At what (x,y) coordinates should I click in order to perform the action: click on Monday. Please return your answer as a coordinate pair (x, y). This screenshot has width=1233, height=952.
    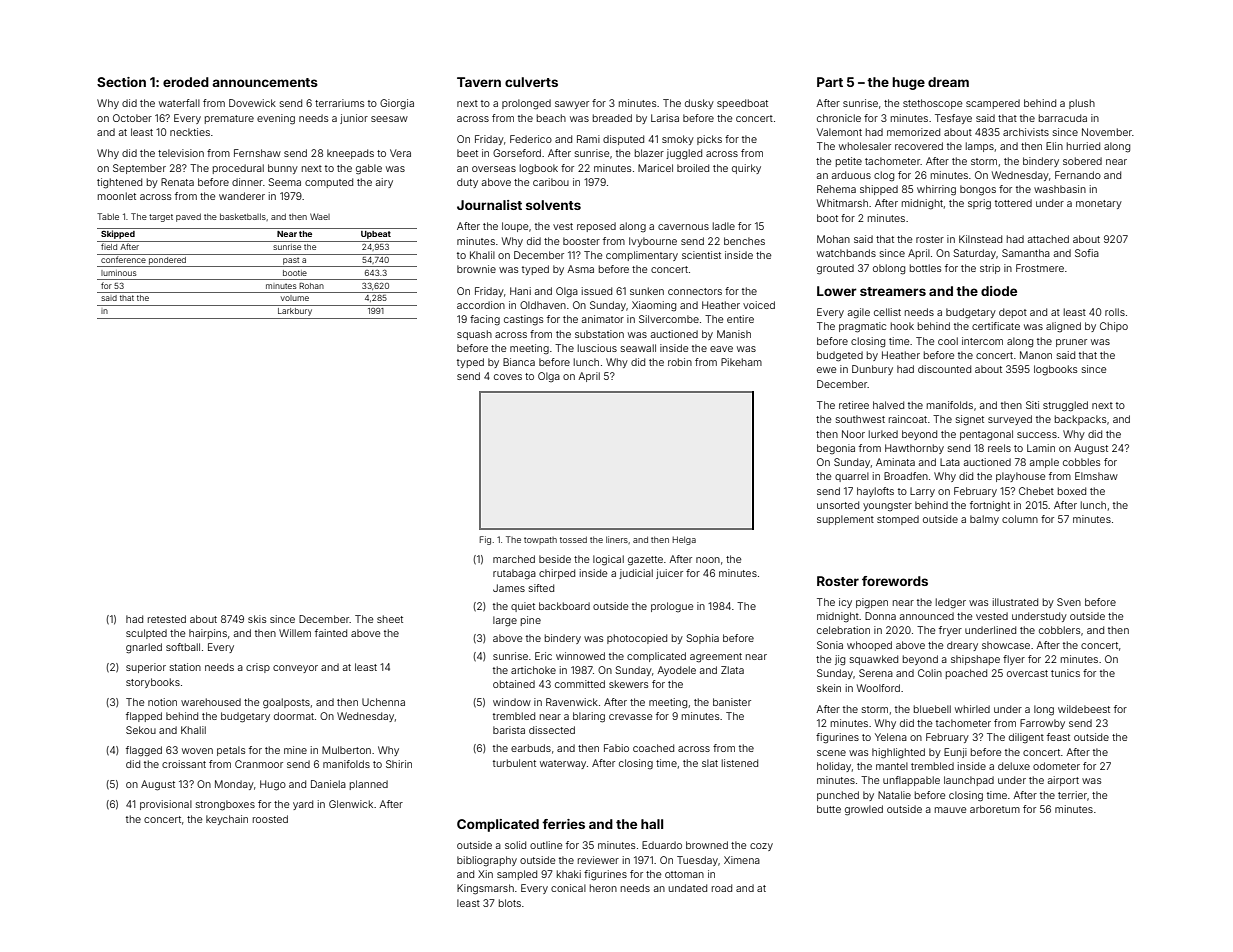
    Looking at the image, I should click on (234, 785).
